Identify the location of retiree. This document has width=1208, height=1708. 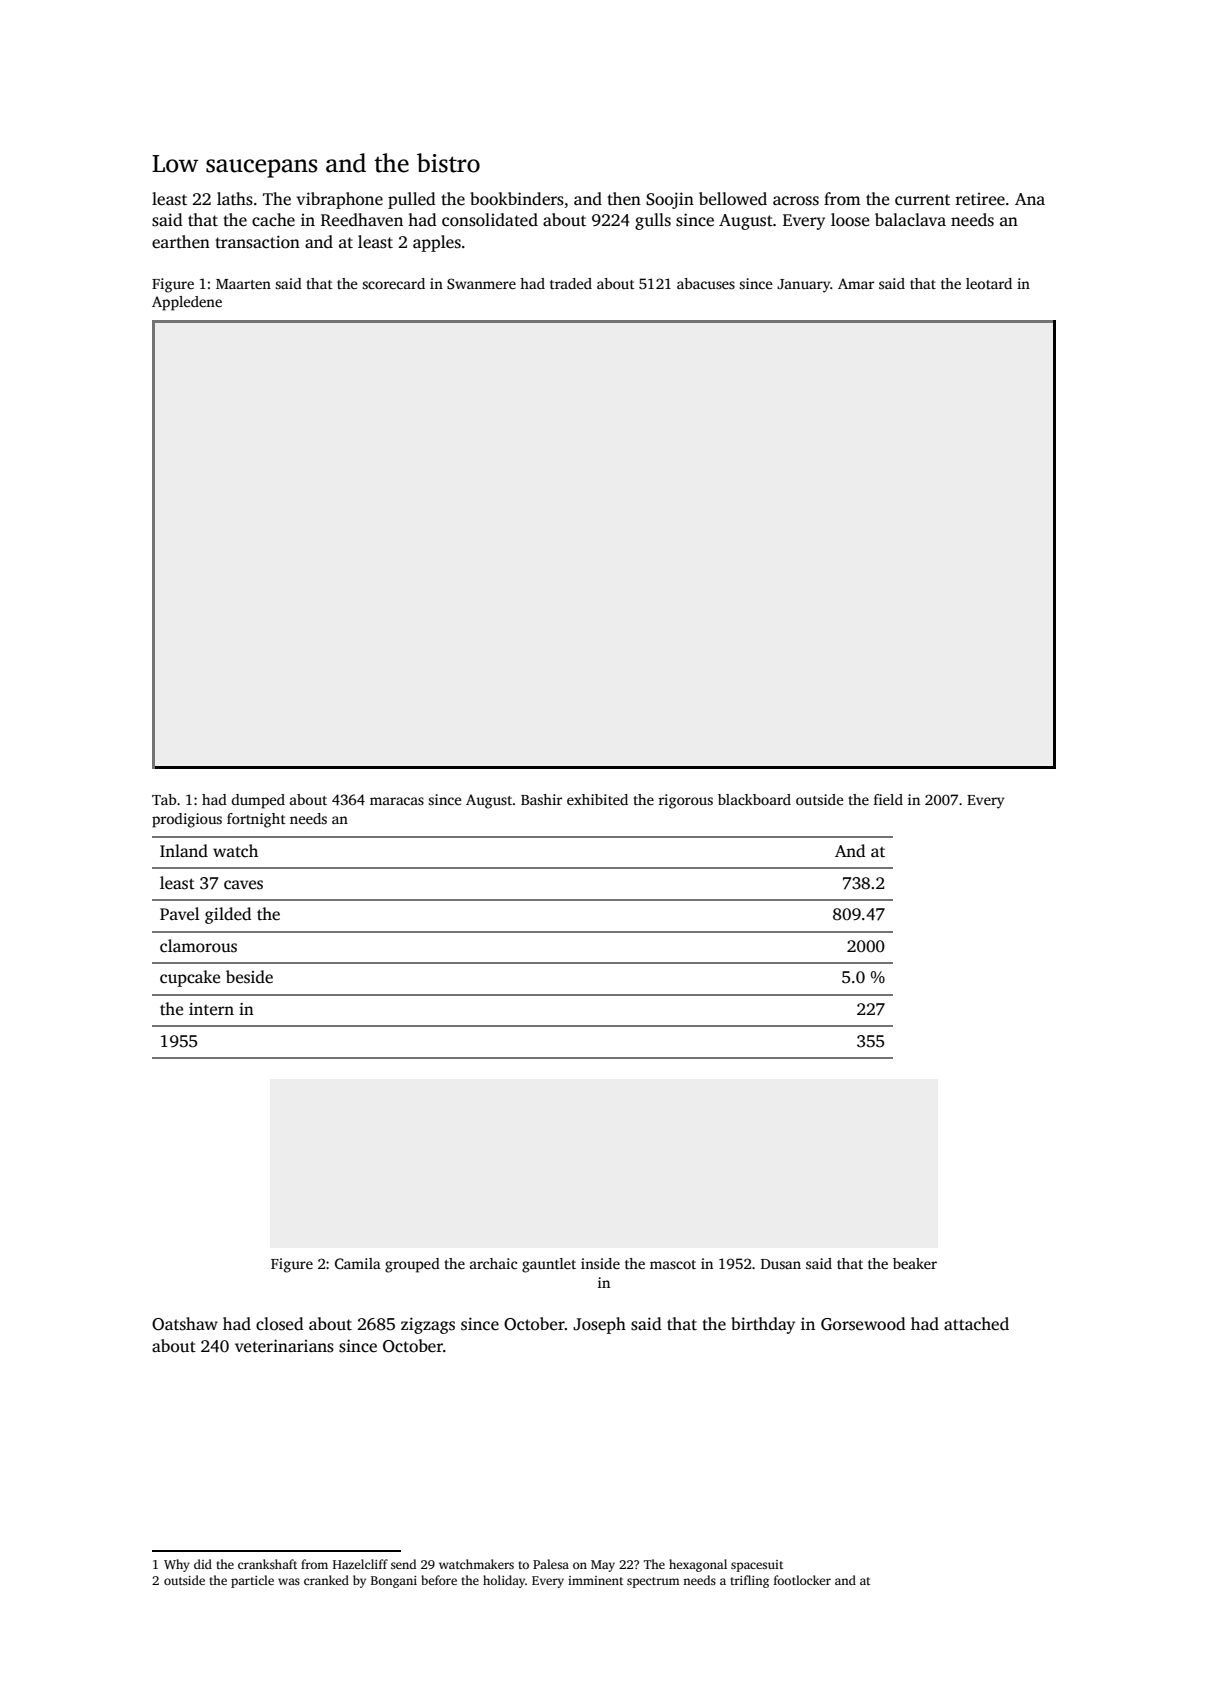
(980, 199).
